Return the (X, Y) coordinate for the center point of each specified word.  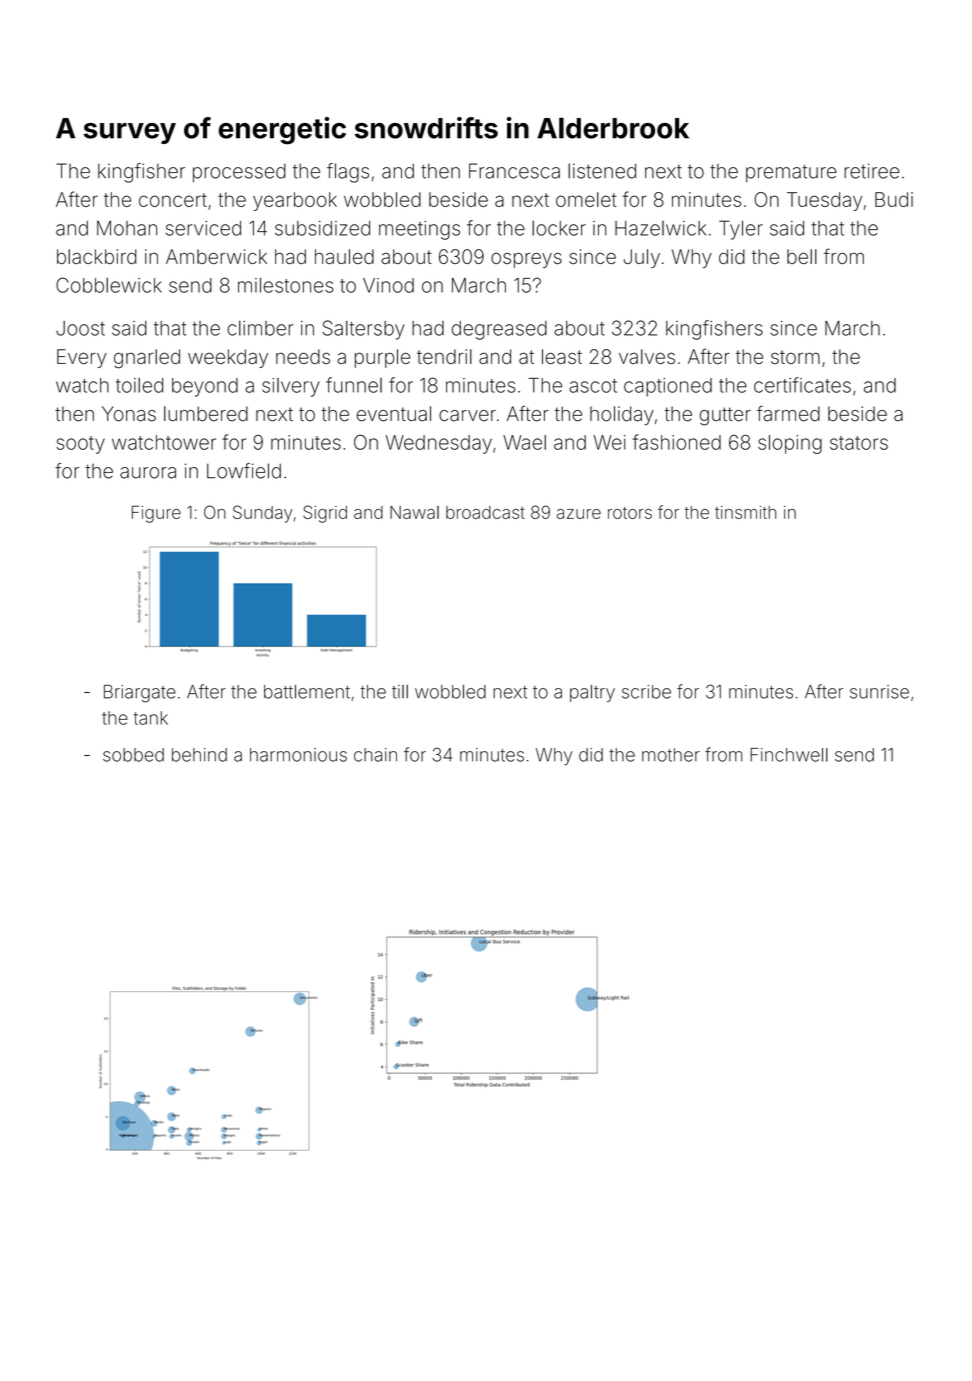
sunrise (879, 692)
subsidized (322, 228)
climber (260, 328)
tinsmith (745, 512)
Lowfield (244, 471)
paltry (592, 693)
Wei (609, 442)
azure (579, 514)
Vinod (388, 285)
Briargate (140, 694)
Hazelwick (660, 228)
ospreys (526, 260)
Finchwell (789, 755)
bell (802, 256)
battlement (307, 692)
